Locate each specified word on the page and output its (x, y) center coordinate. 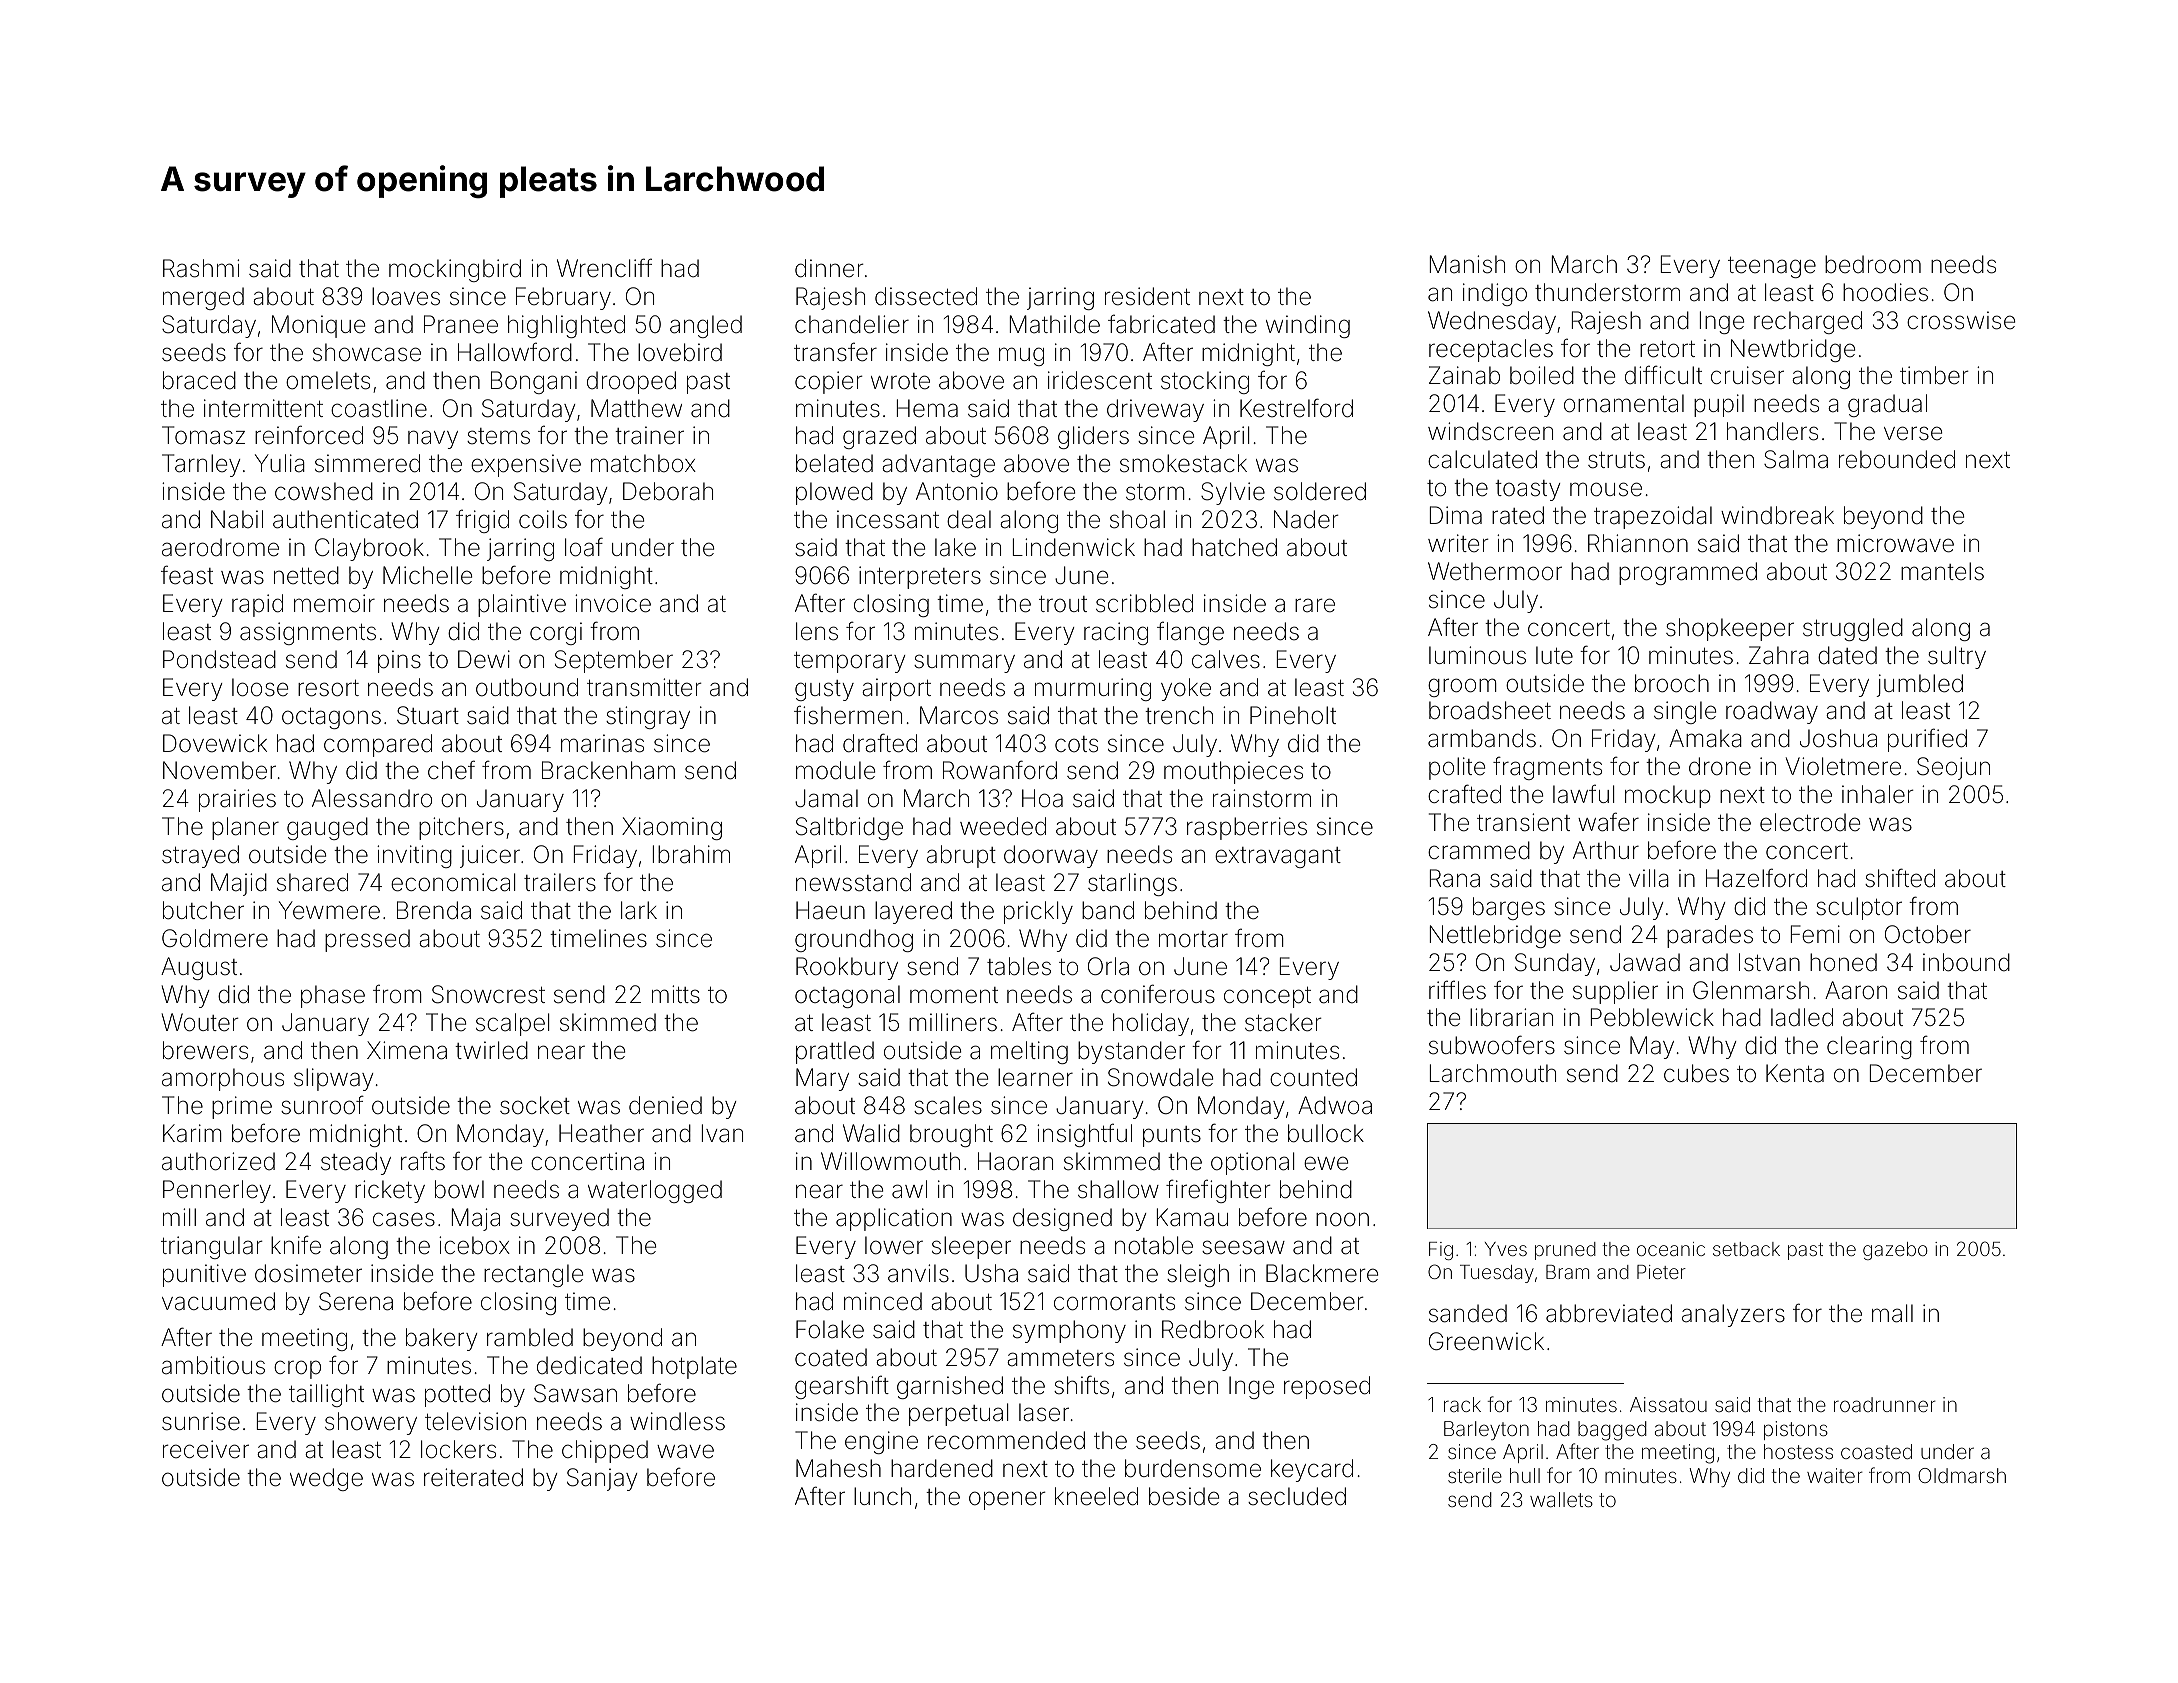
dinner (829, 268)
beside (1184, 1496)
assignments (308, 633)
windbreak (1777, 515)
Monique (318, 326)
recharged (1808, 322)
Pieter (1661, 1272)
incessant (888, 519)
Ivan (722, 1133)
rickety (390, 1191)
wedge (326, 1479)
